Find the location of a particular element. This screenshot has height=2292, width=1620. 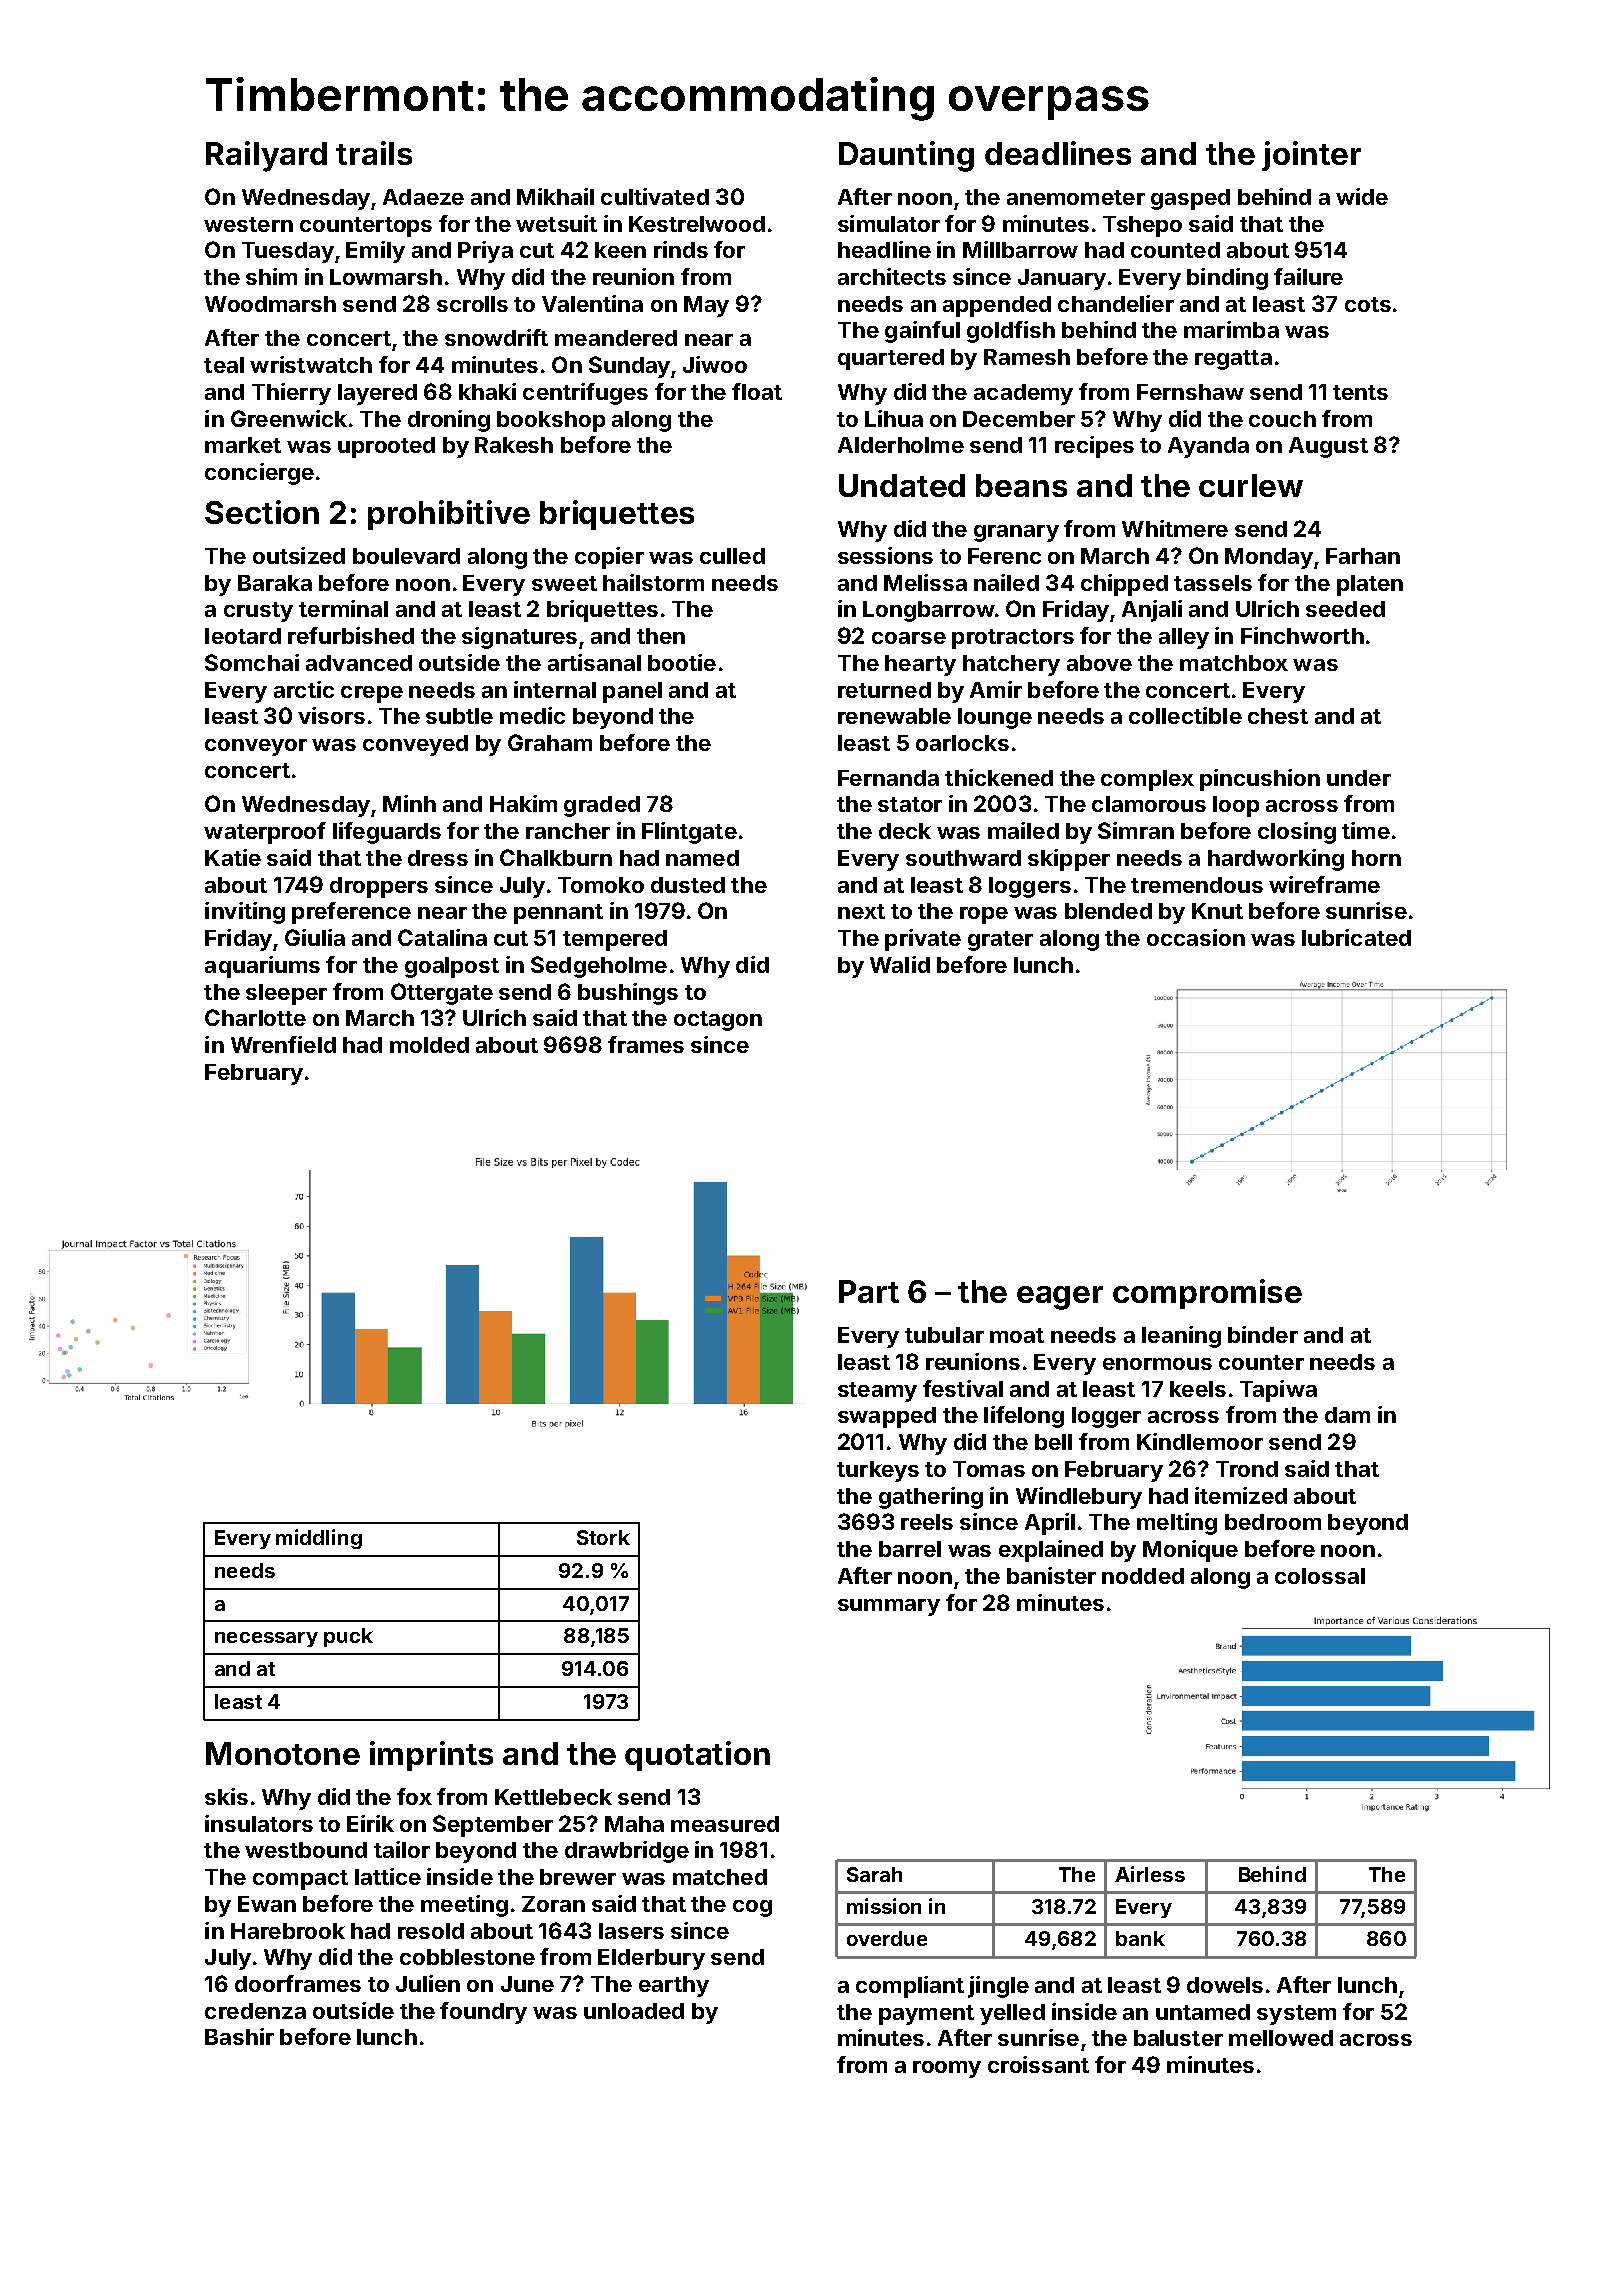

Railyard is located at coordinates (266, 156).
